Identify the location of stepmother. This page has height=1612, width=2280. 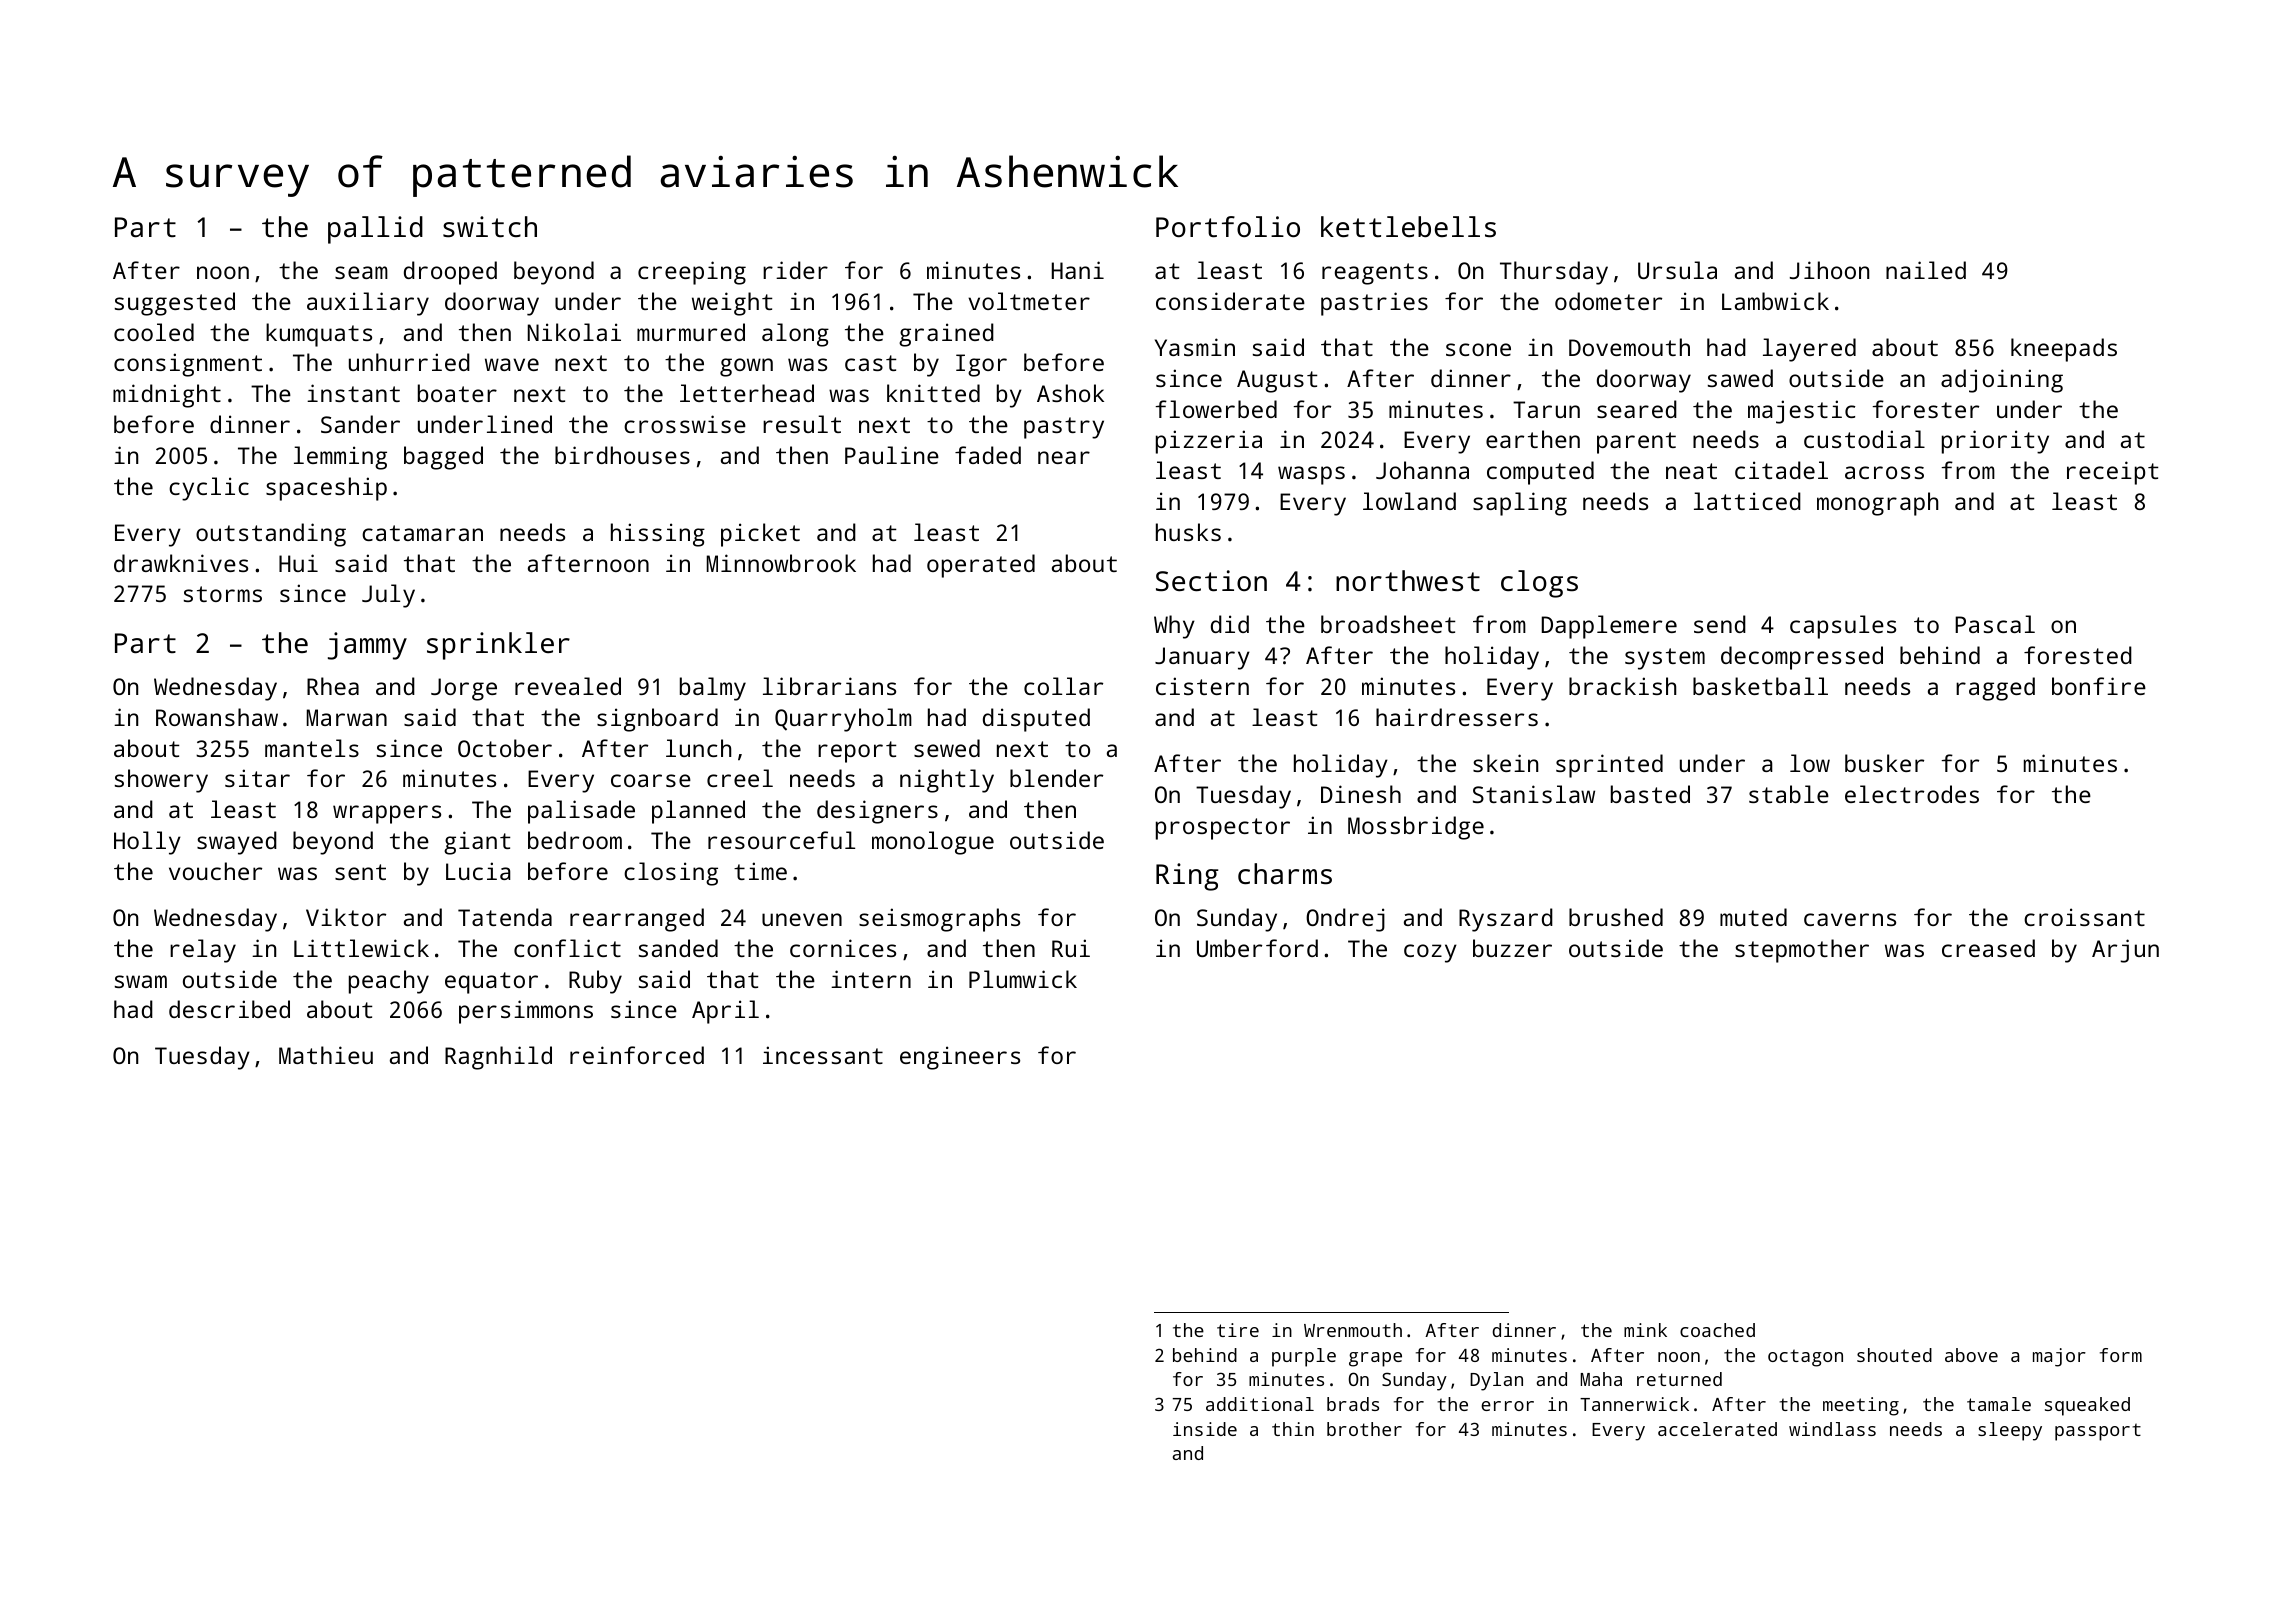
(1802, 951).
